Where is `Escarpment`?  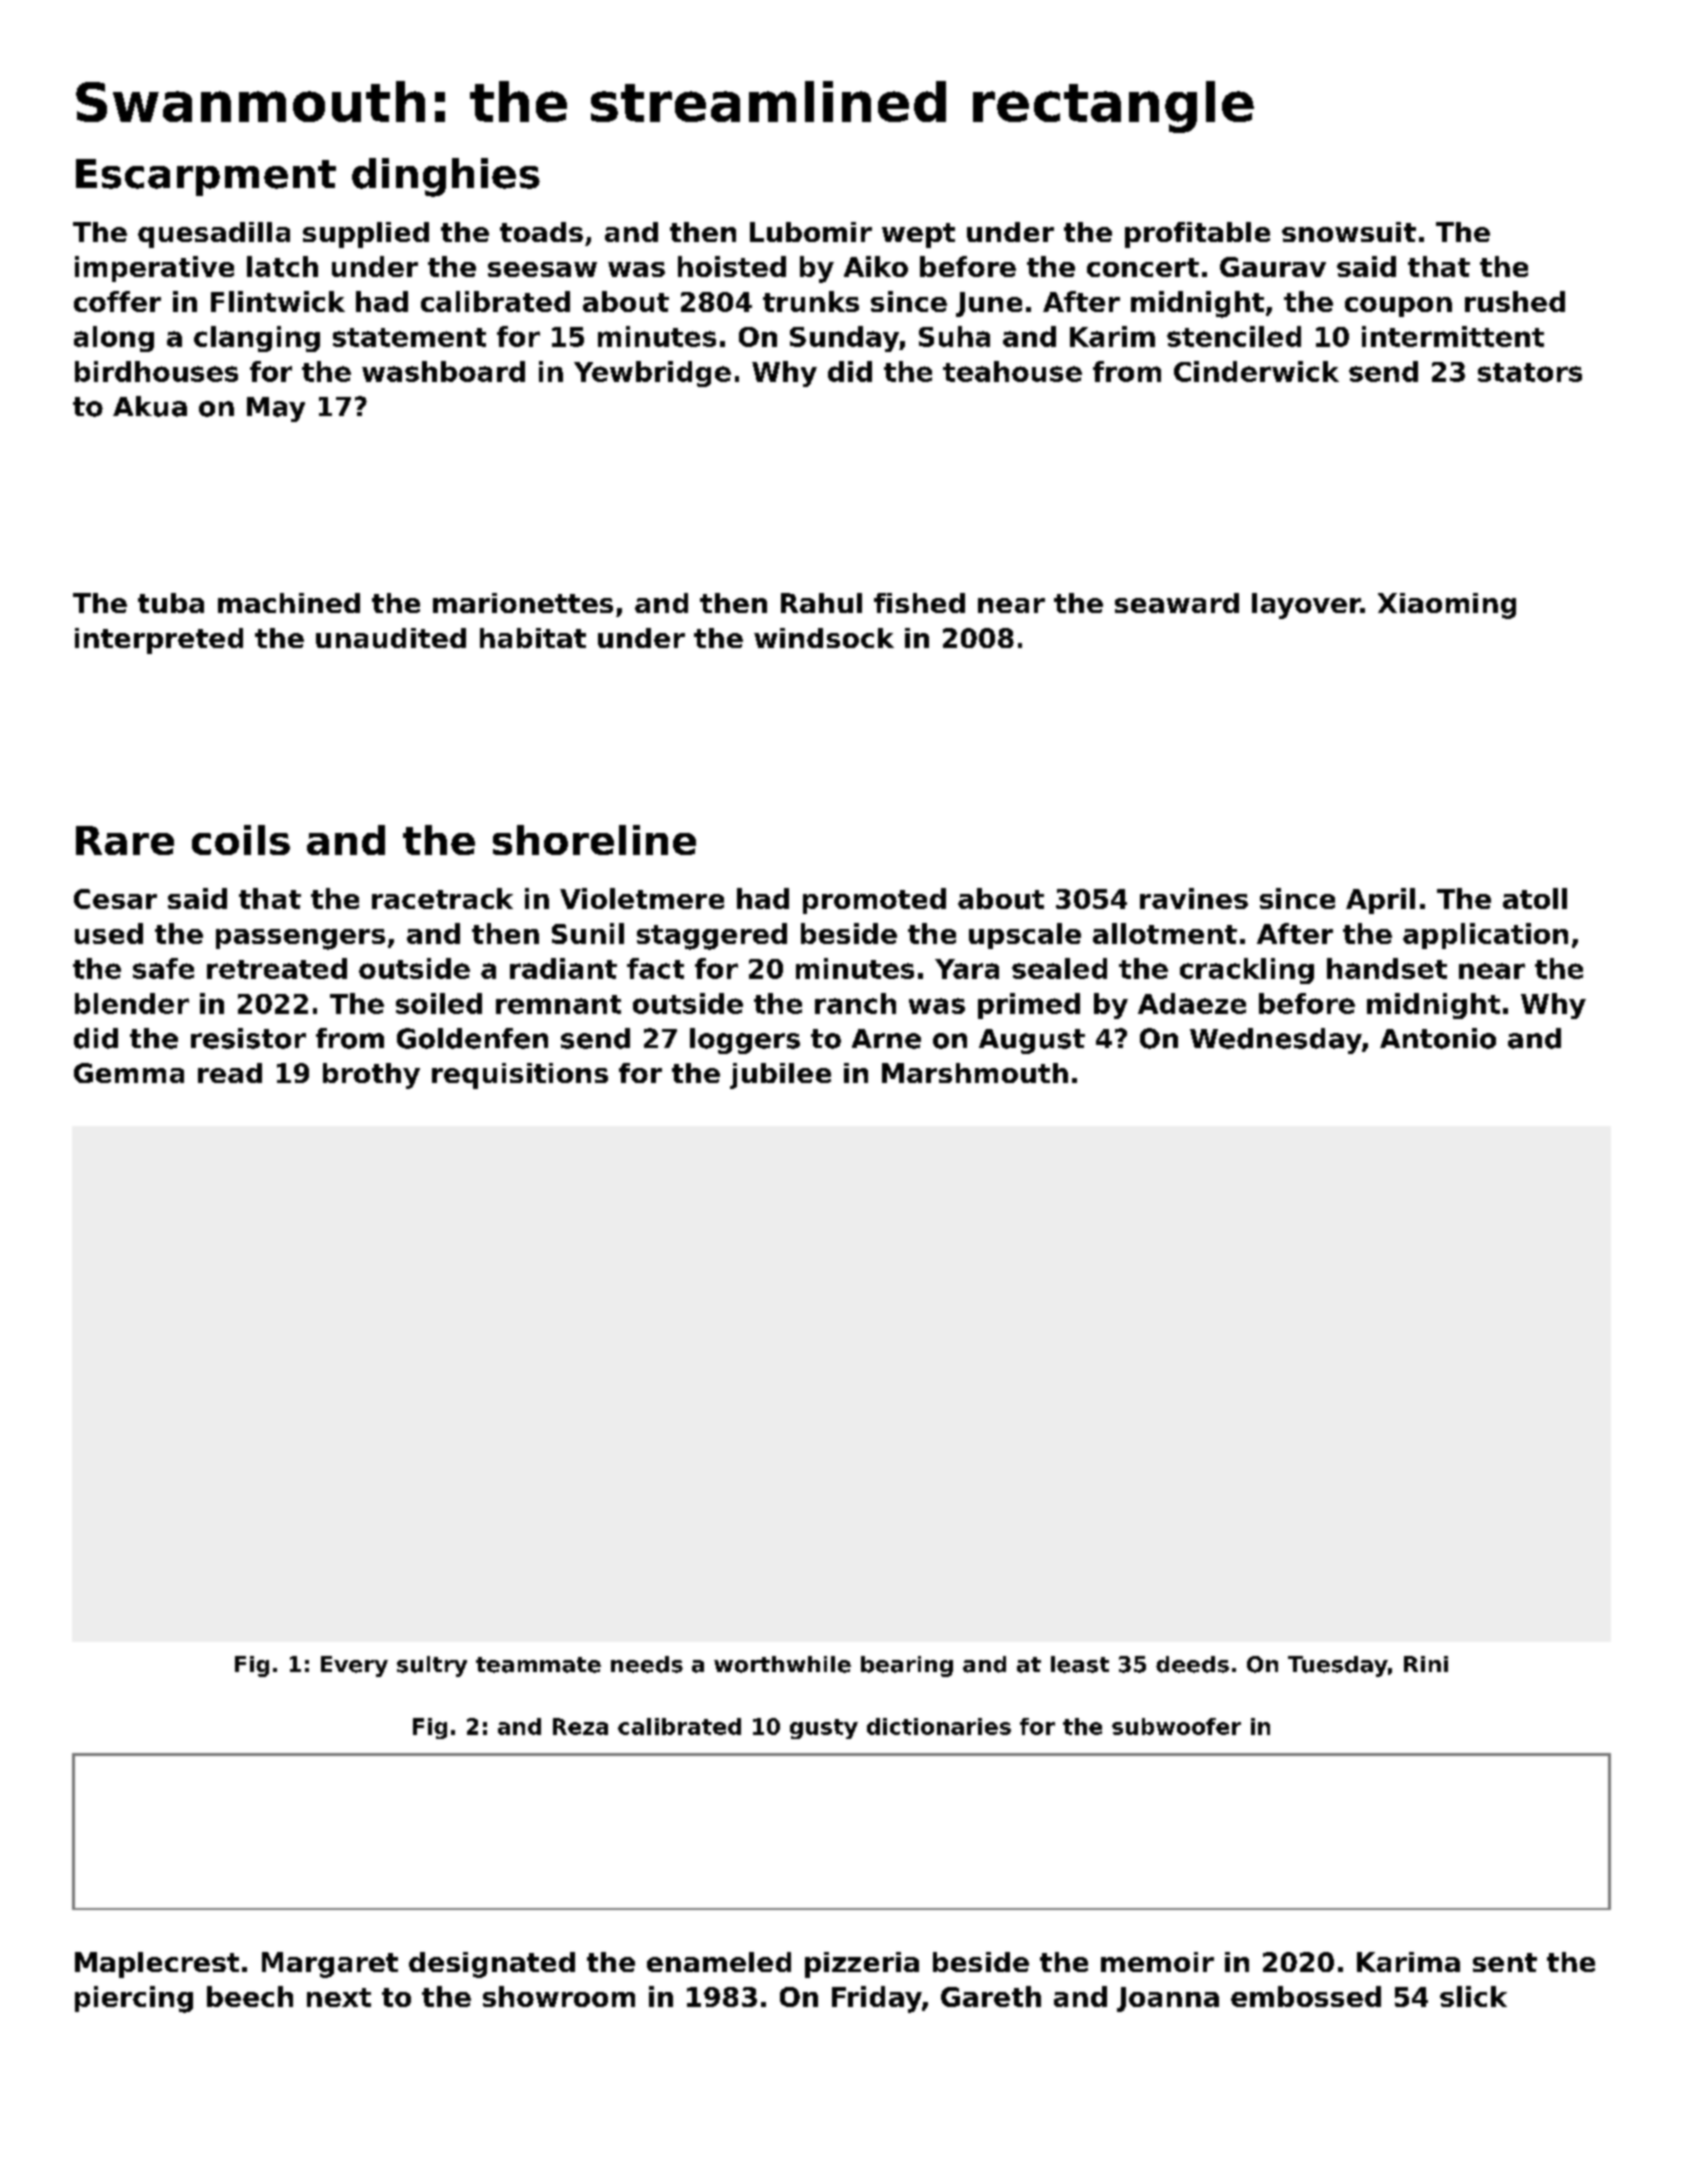 Escarpment is located at coordinates (206, 177).
